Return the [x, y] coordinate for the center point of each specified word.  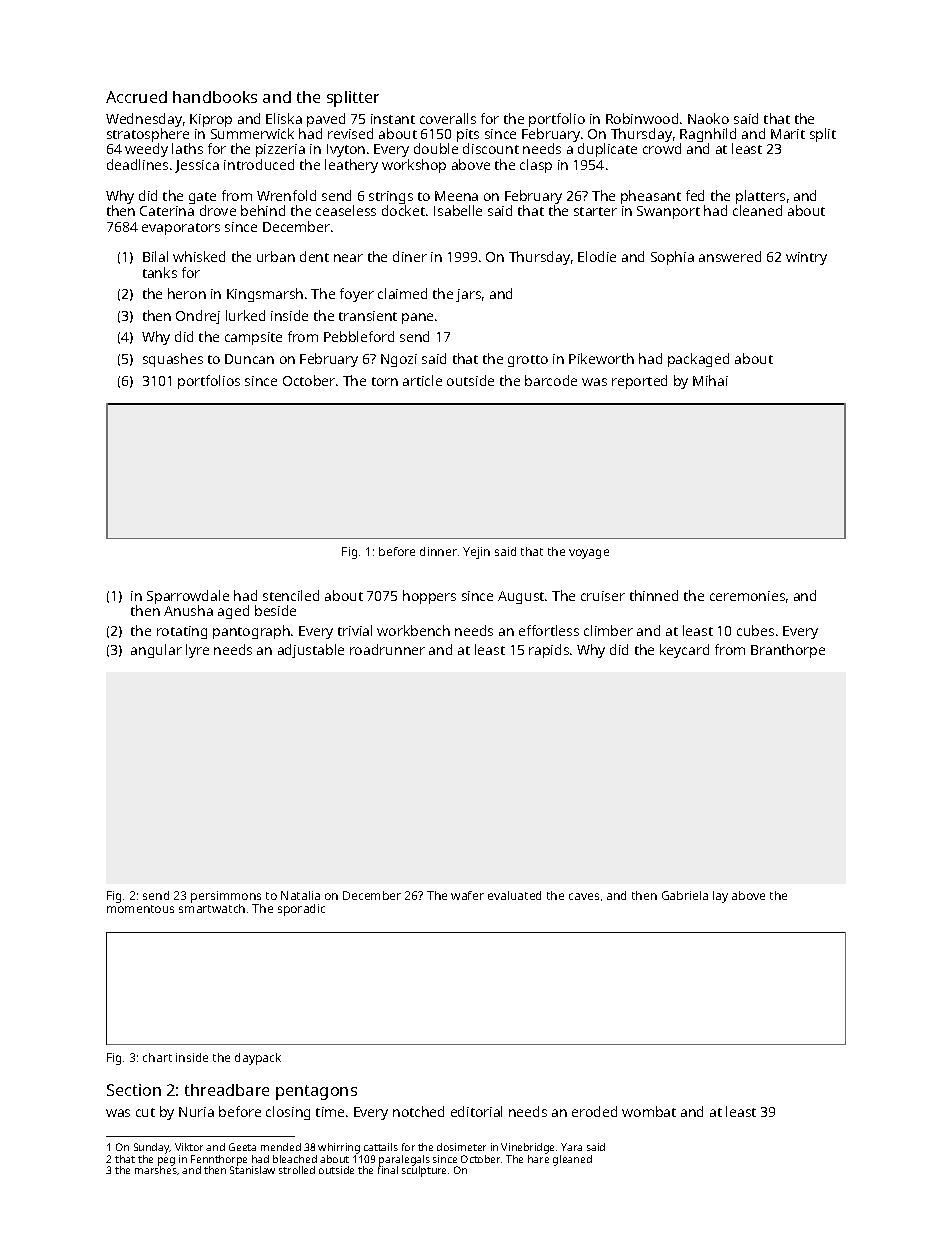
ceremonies [747, 596]
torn [385, 381]
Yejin [476, 553]
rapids [549, 651]
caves [584, 896]
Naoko [708, 118]
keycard [684, 651]
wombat [649, 1111]
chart [157, 1057]
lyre [197, 651]
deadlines [137, 164]
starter [595, 211]
